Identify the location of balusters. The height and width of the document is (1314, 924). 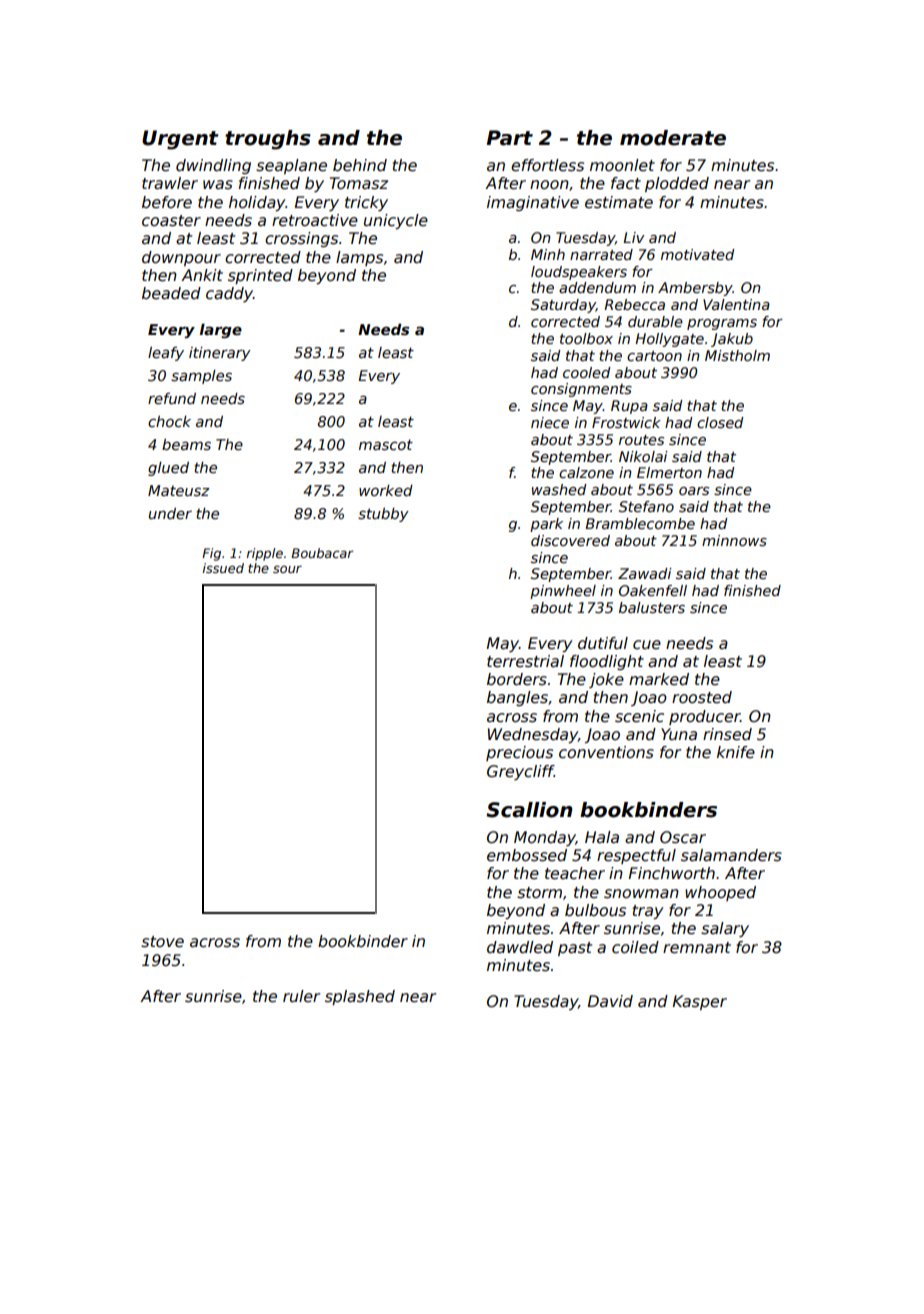
(652, 607).
